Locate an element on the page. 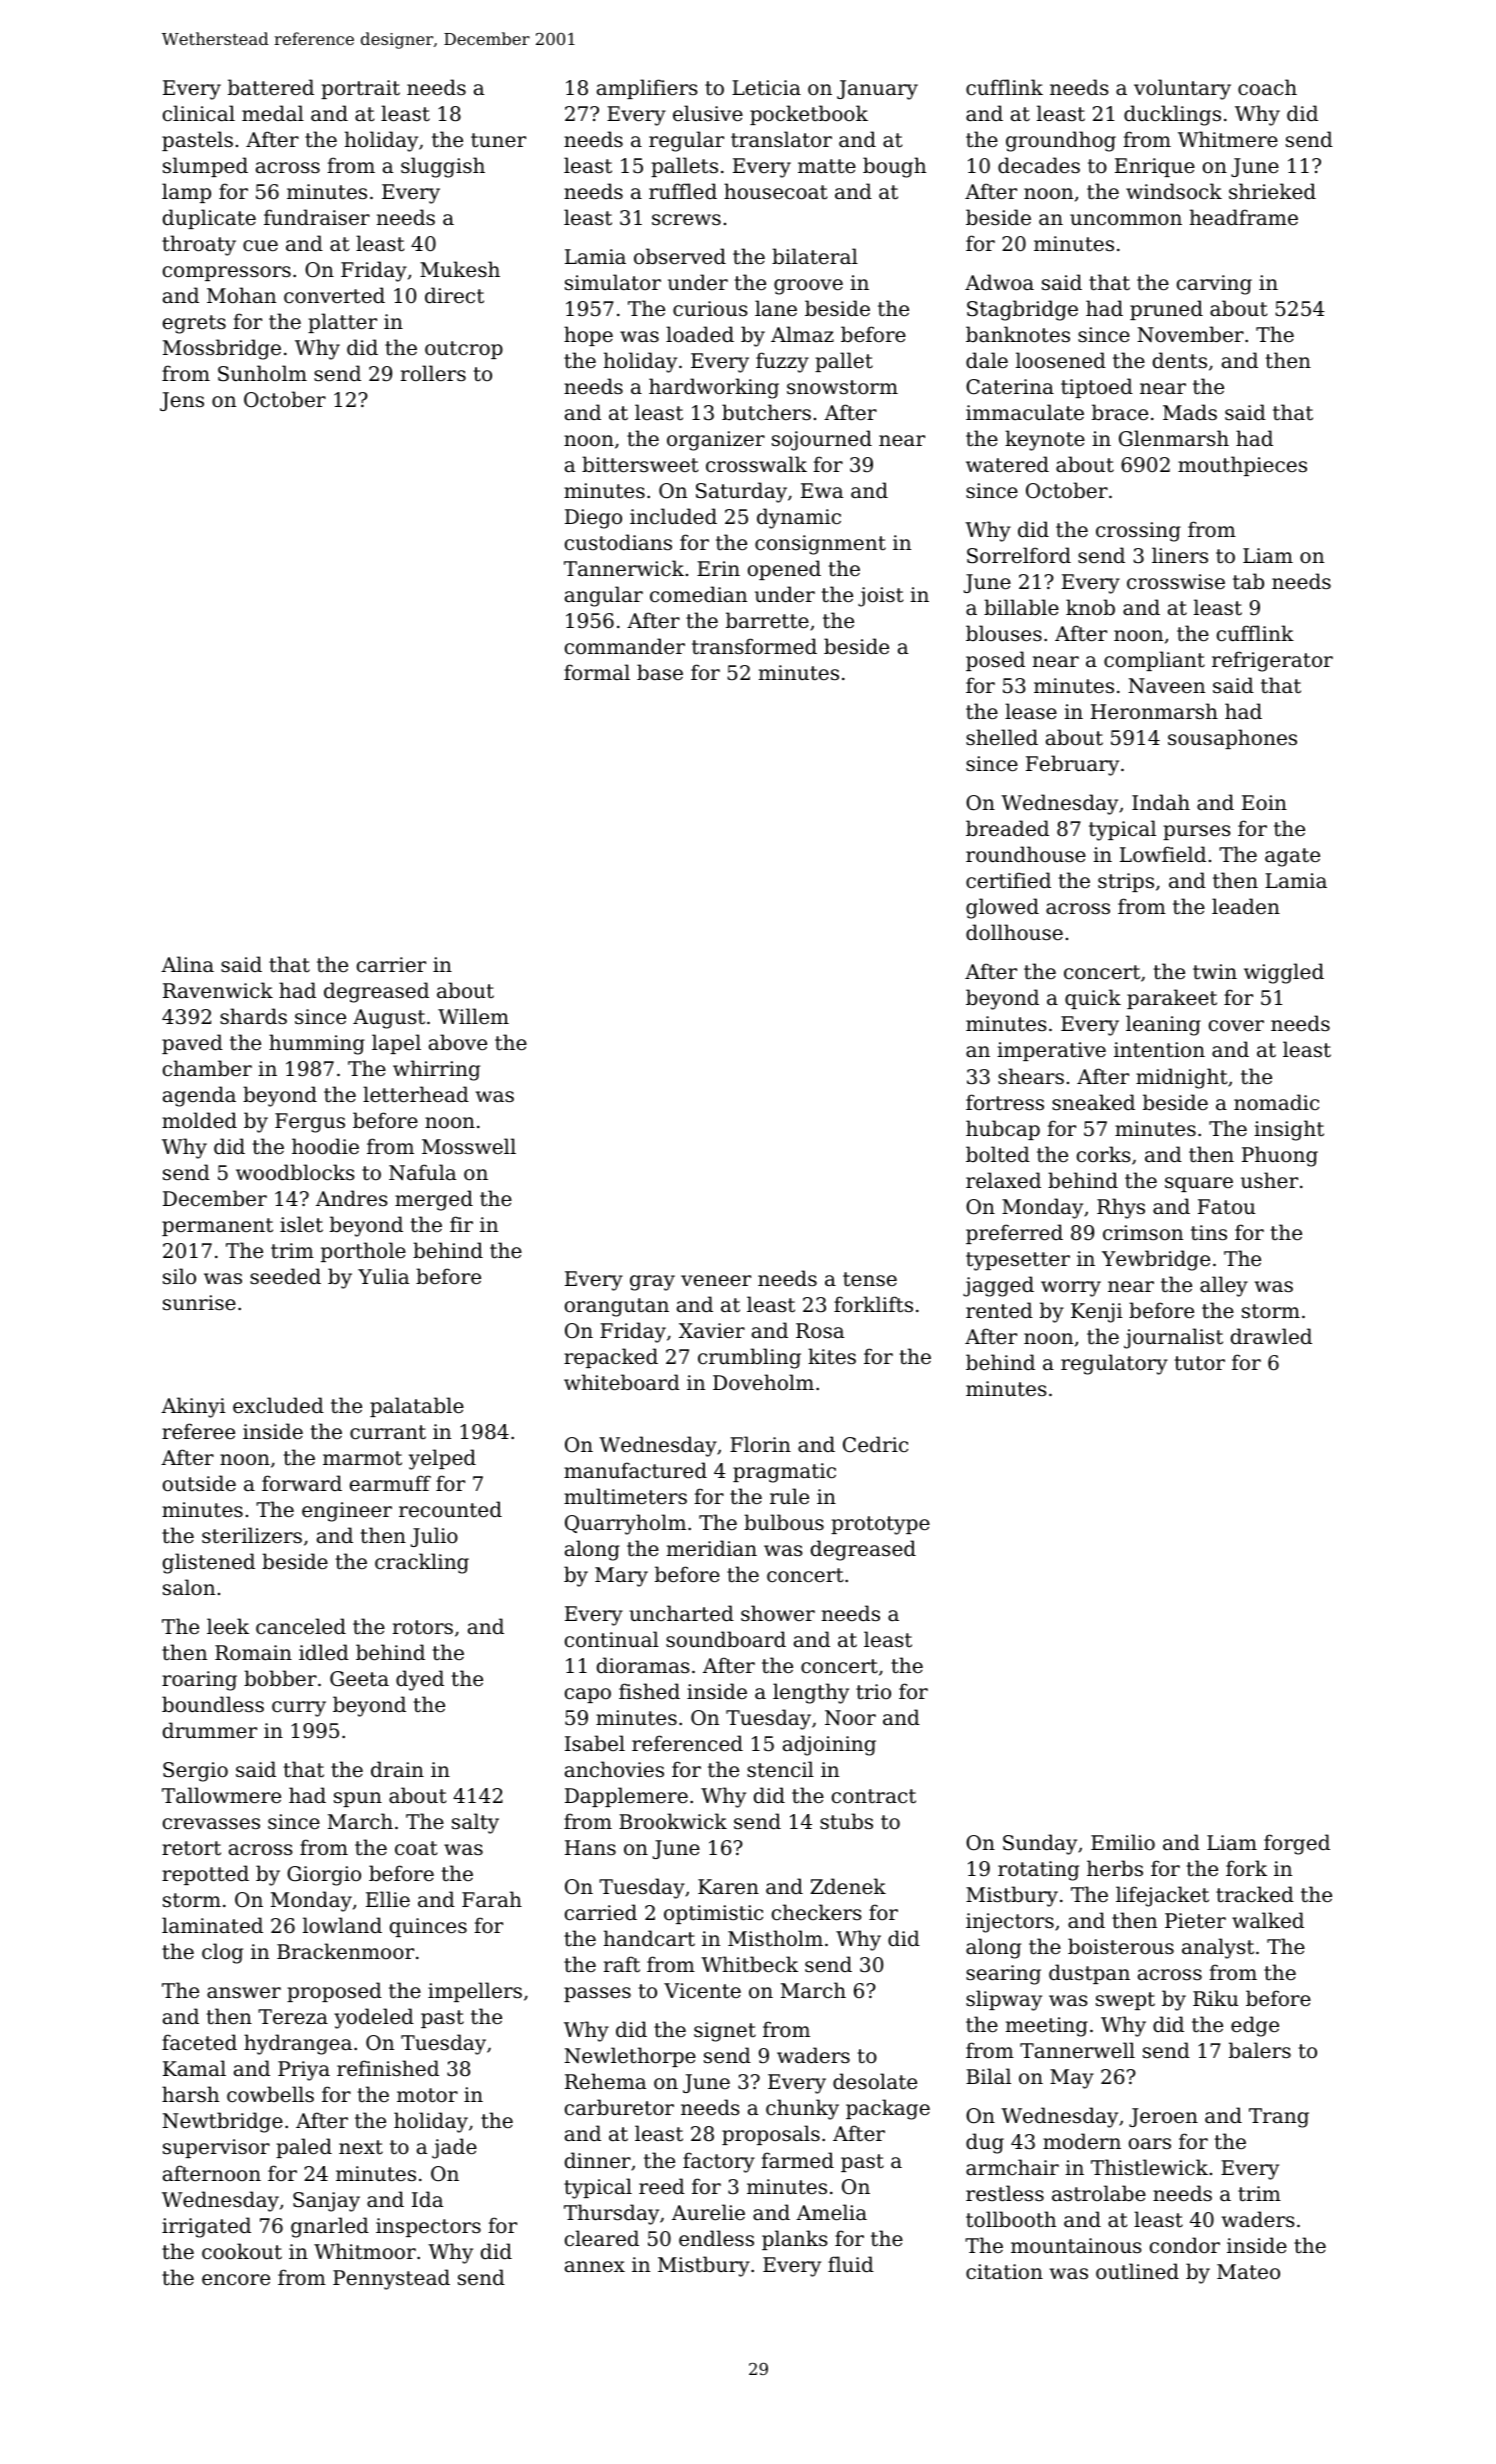 This document has width=1496, height=2464. mouthpieces is located at coordinates (1242, 466).
